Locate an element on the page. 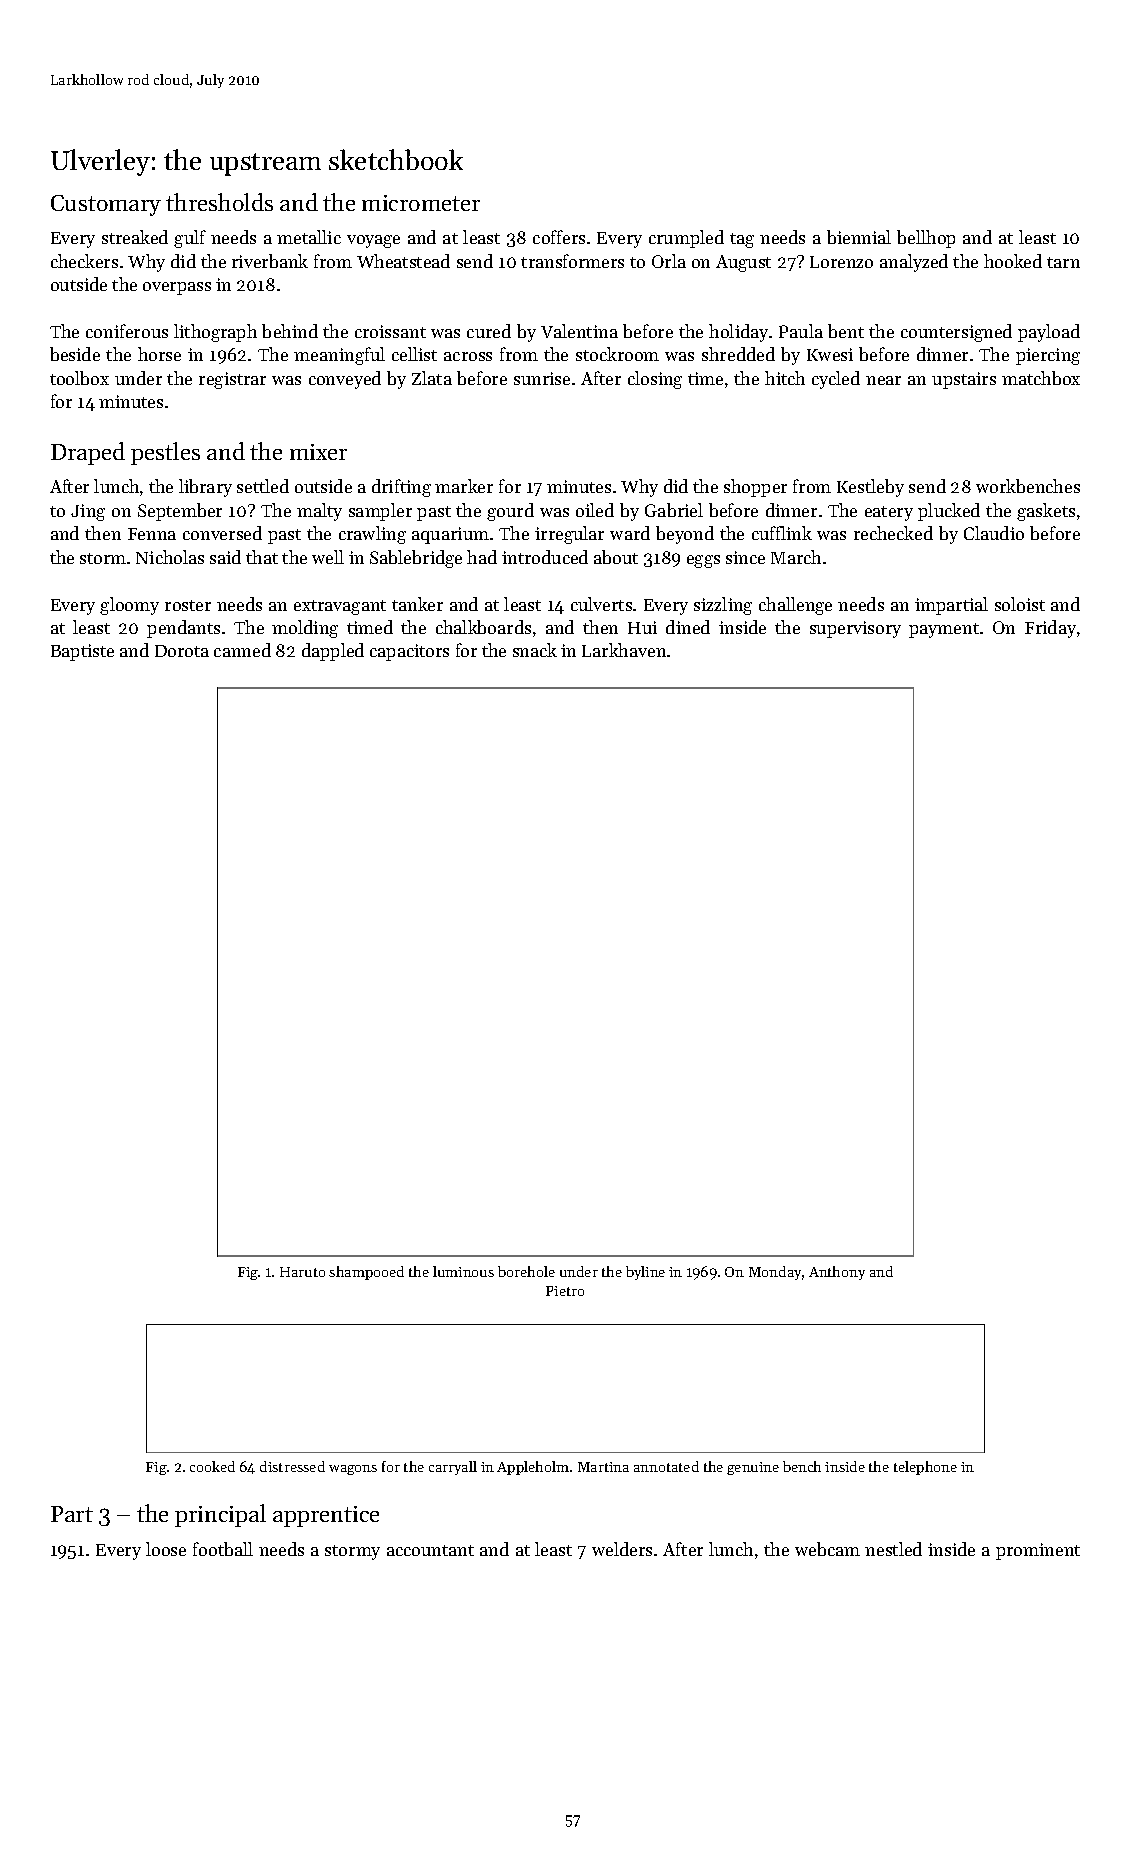  checkers is located at coordinates (84, 261).
